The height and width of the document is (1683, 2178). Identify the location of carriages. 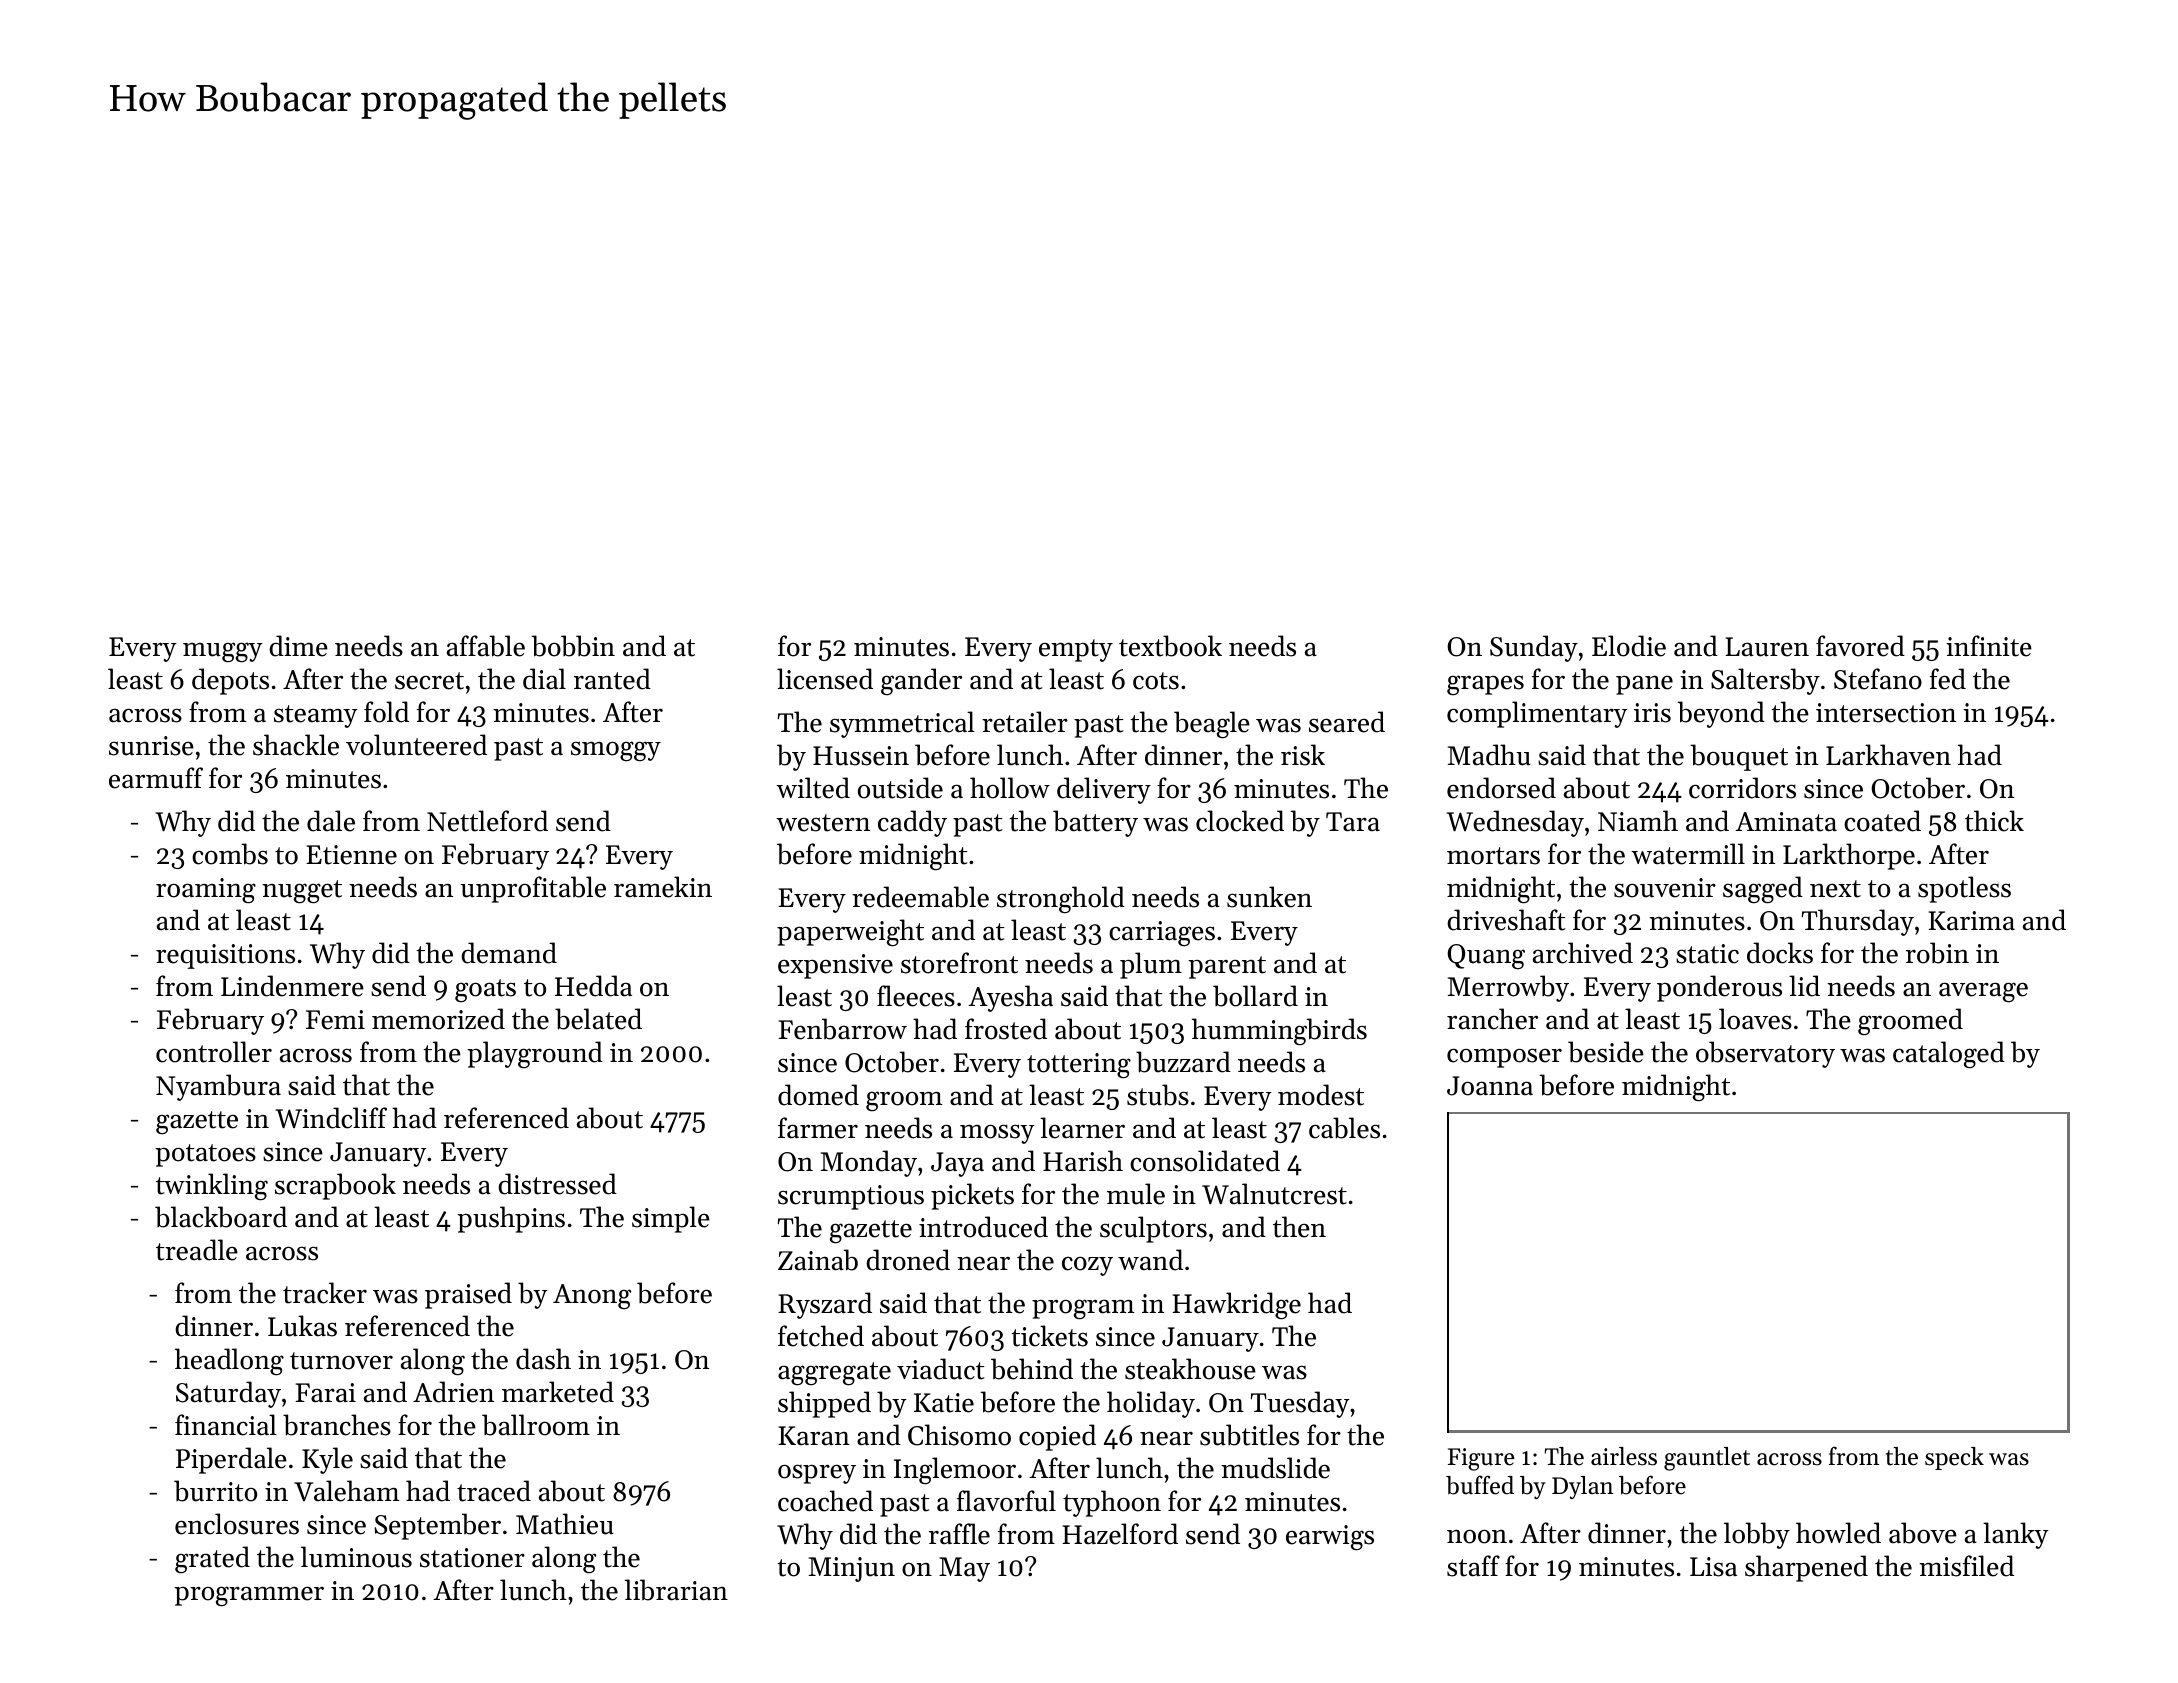
(1162, 933).
